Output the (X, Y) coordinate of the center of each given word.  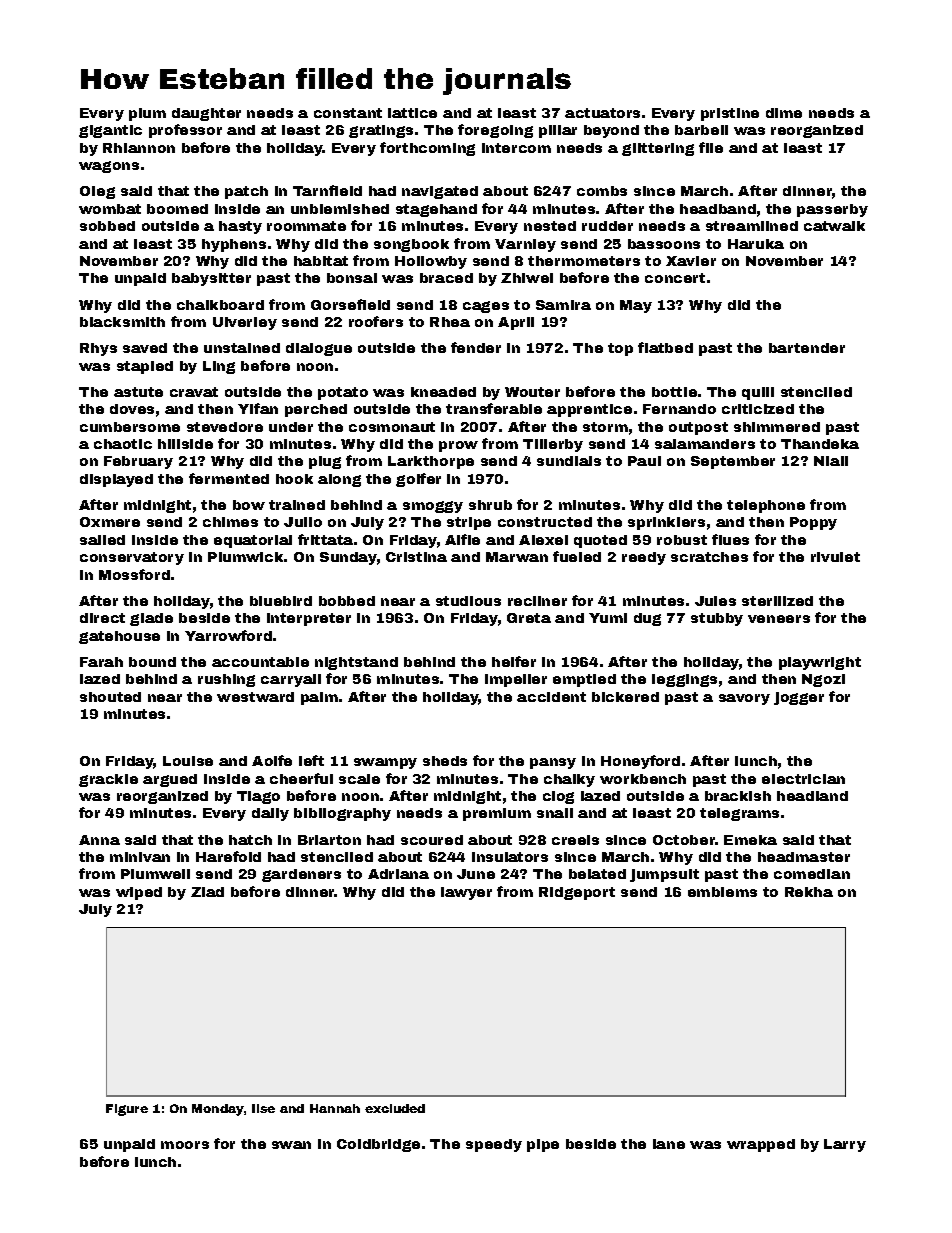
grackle (108, 780)
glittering (658, 149)
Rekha (809, 892)
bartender (807, 348)
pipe (543, 1145)
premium (497, 814)
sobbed (107, 226)
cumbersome (130, 427)
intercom (516, 148)
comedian (812, 874)
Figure (127, 1110)
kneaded (443, 392)
